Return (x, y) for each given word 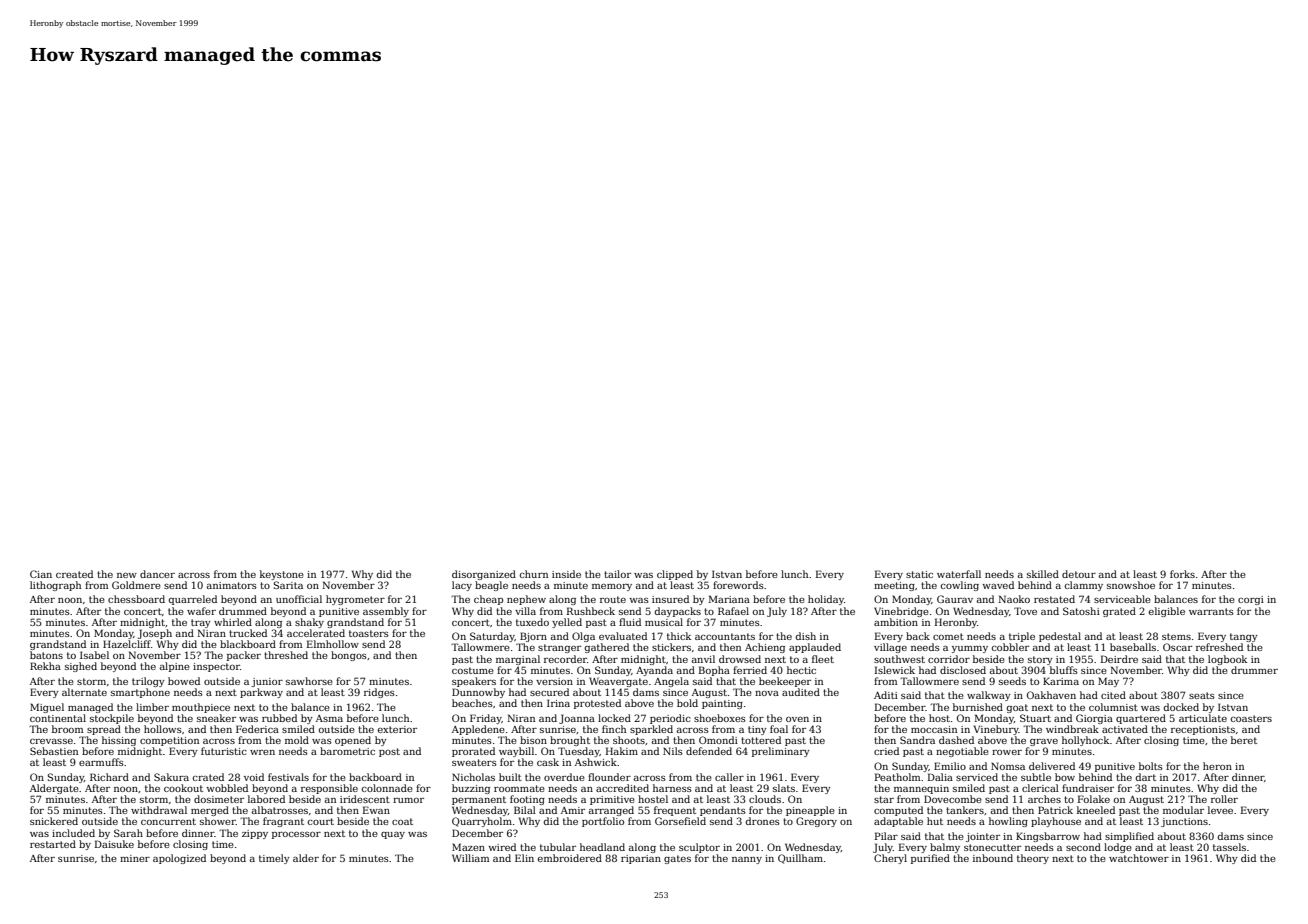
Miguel (47, 708)
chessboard (136, 599)
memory (612, 587)
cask (548, 762)
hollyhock (1085, 741)
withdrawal (159, 810)
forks (1182, 574)
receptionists (1203, 730)
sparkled (651, 730)
